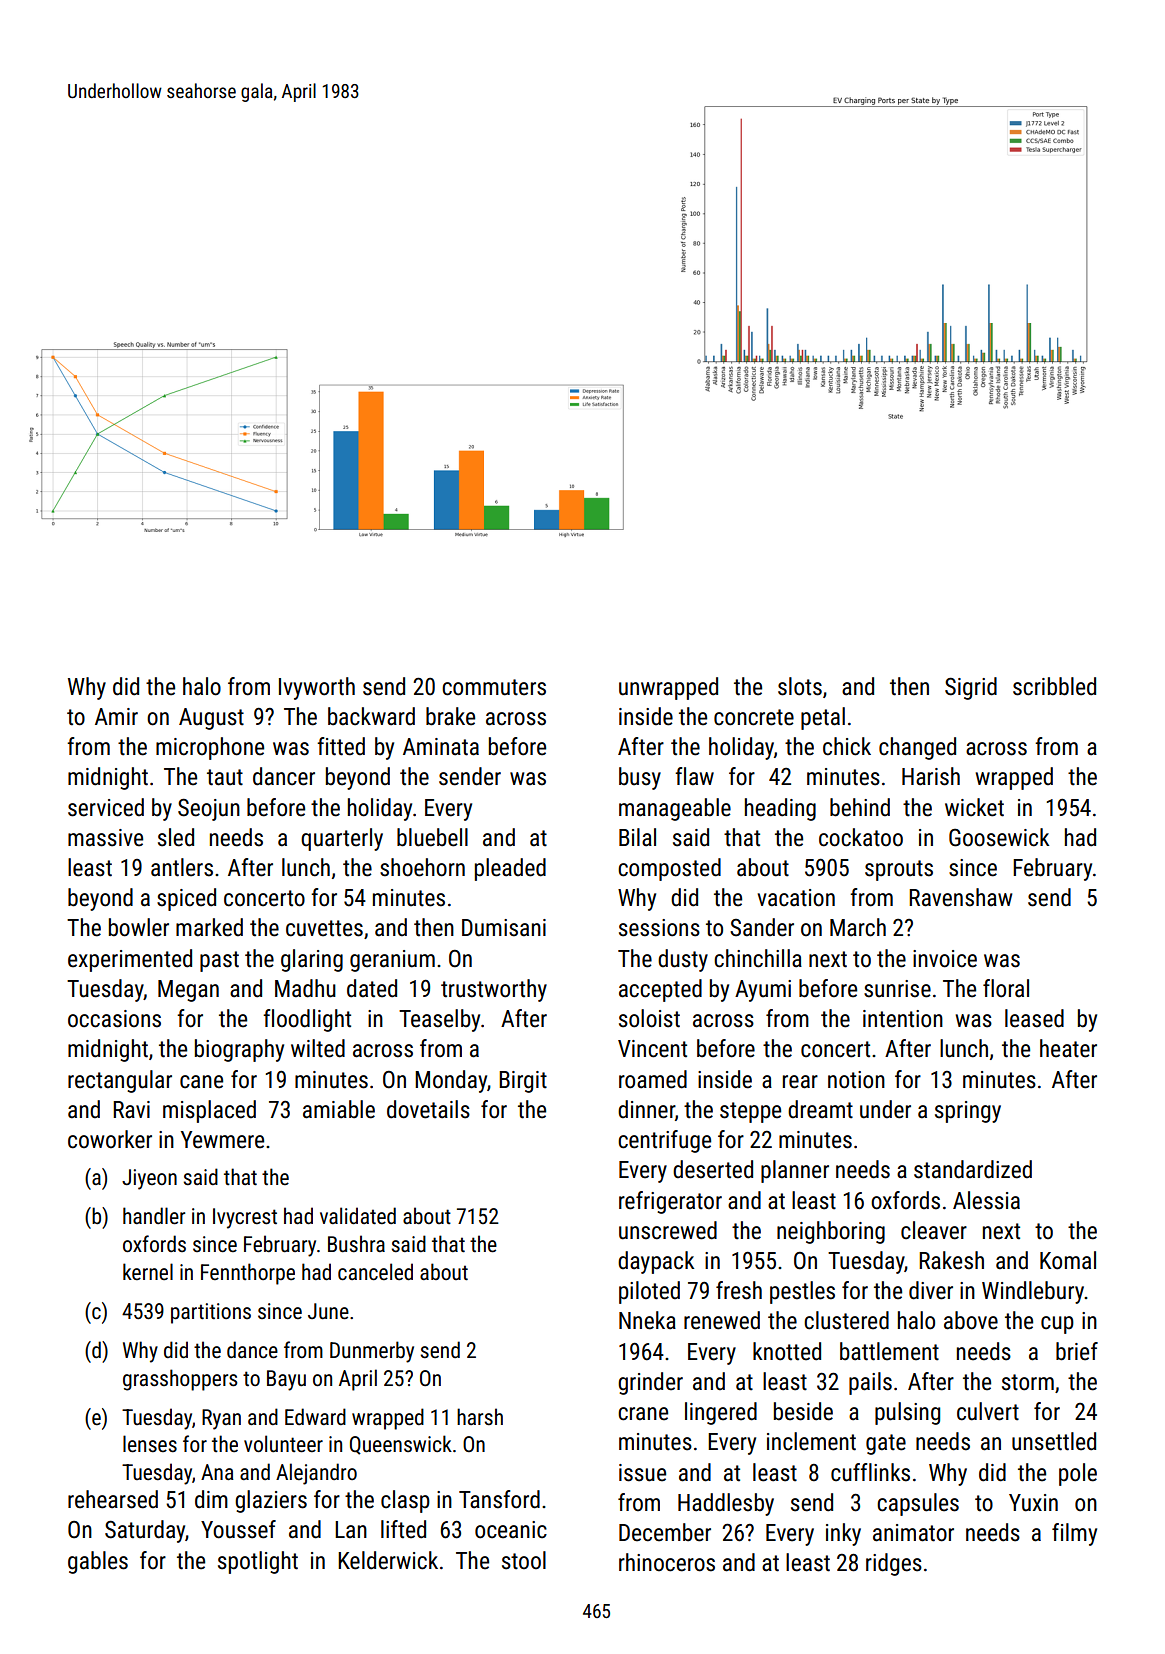  What do you see at coordinates (675, 809) in the screenshot?
I see `manageable` at bounding box center [675, 809].
